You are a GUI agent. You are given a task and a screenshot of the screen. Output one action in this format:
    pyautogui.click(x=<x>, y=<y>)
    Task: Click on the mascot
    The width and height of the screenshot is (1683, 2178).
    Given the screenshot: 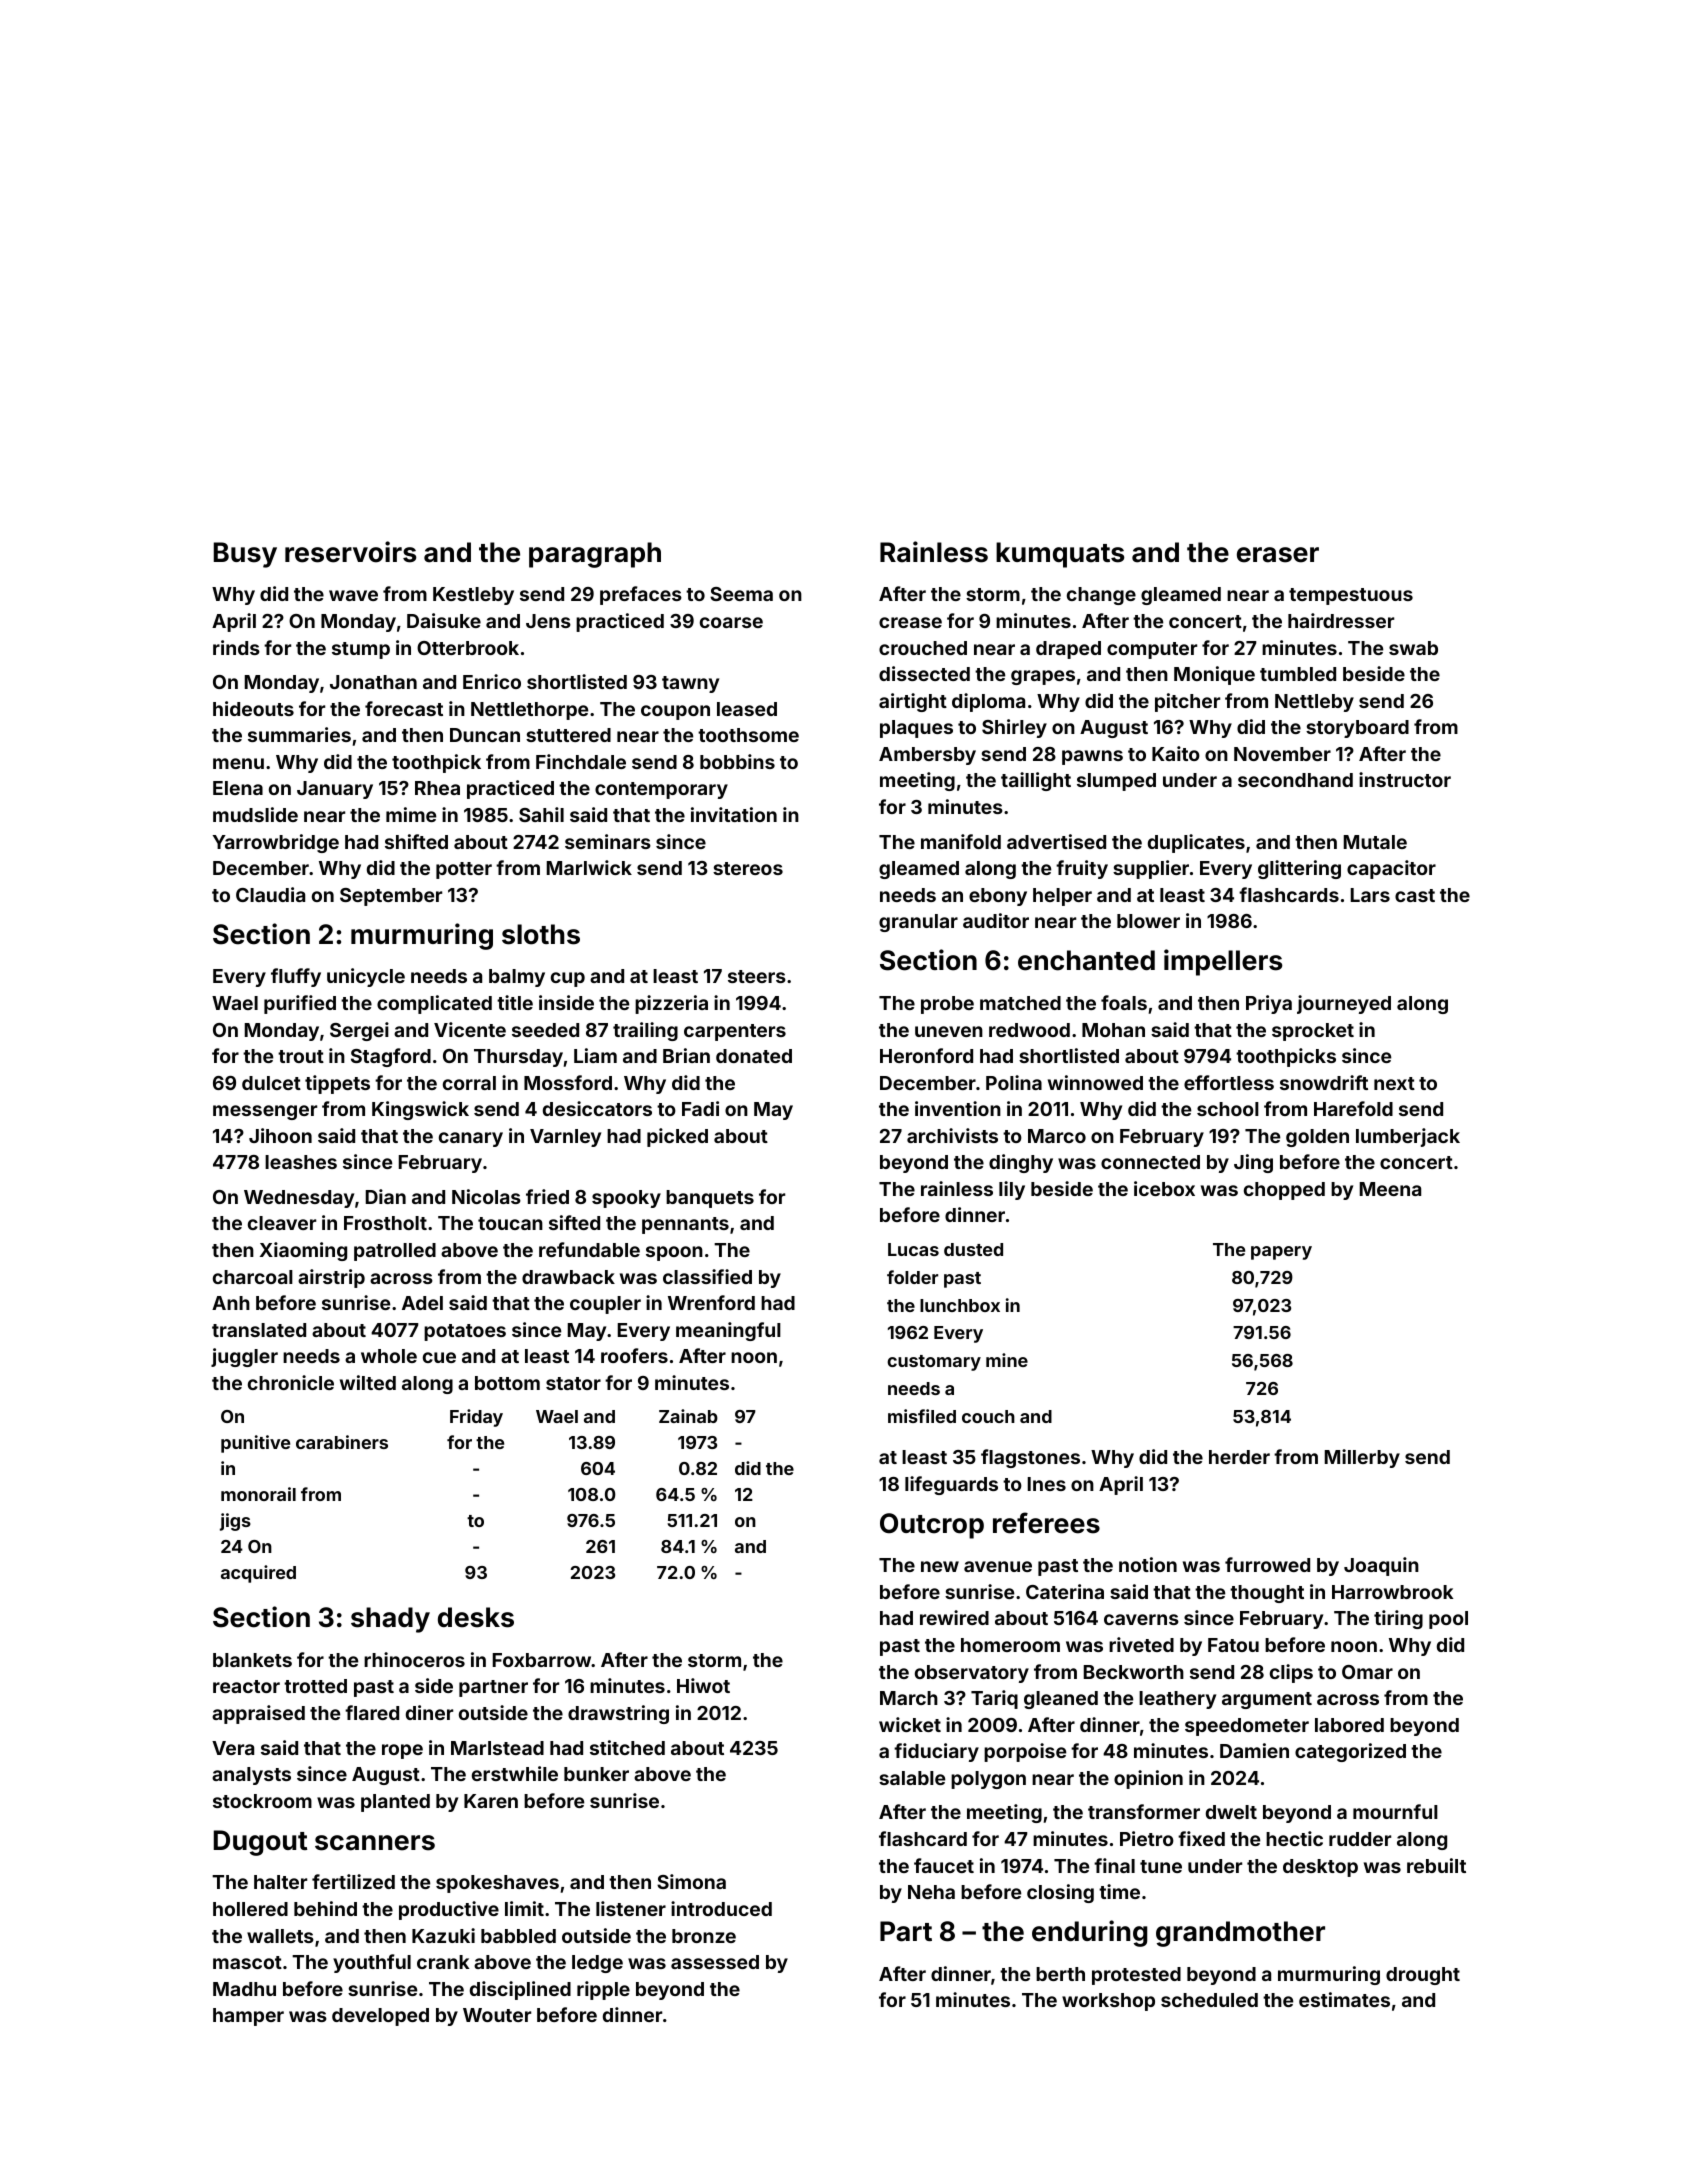 What is the action you would take?
    pyautogui.click(x=247, y=1962)
